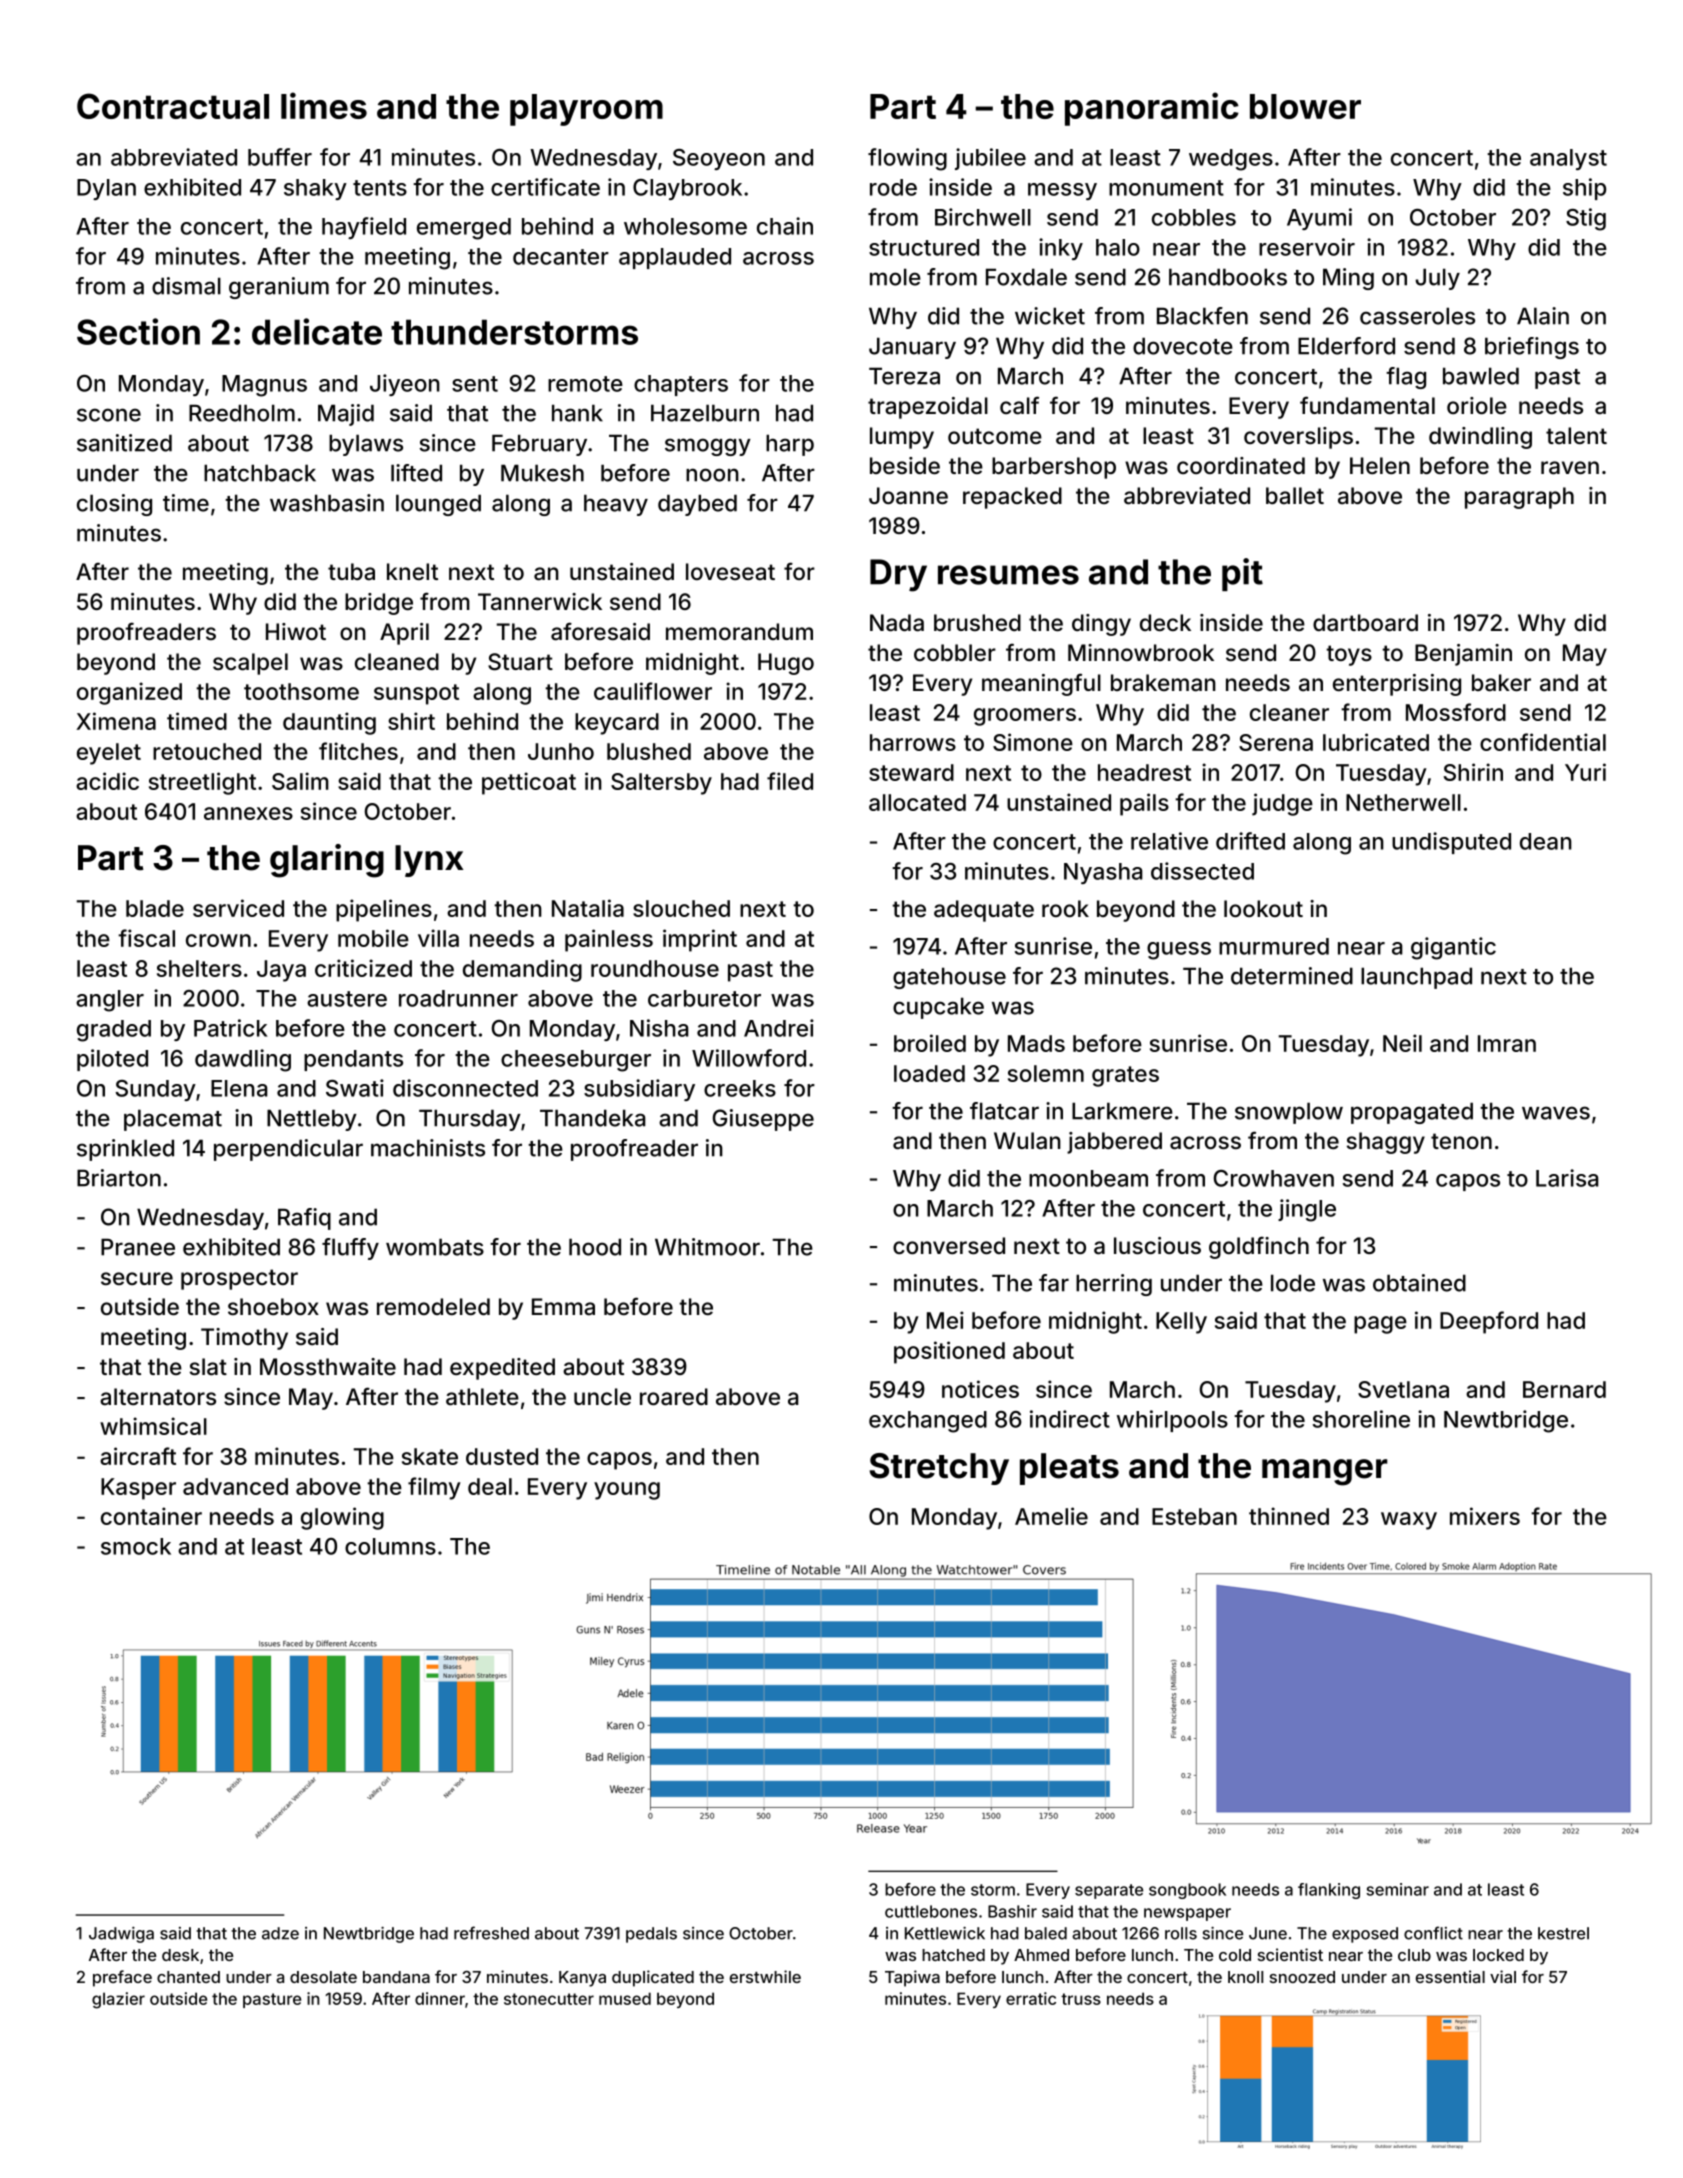 The width and height of the screenshot is (1683, 2178). Describe the element at coordinates (763, 1120) in the screenshot. I see `Giuseppe` at that location.
